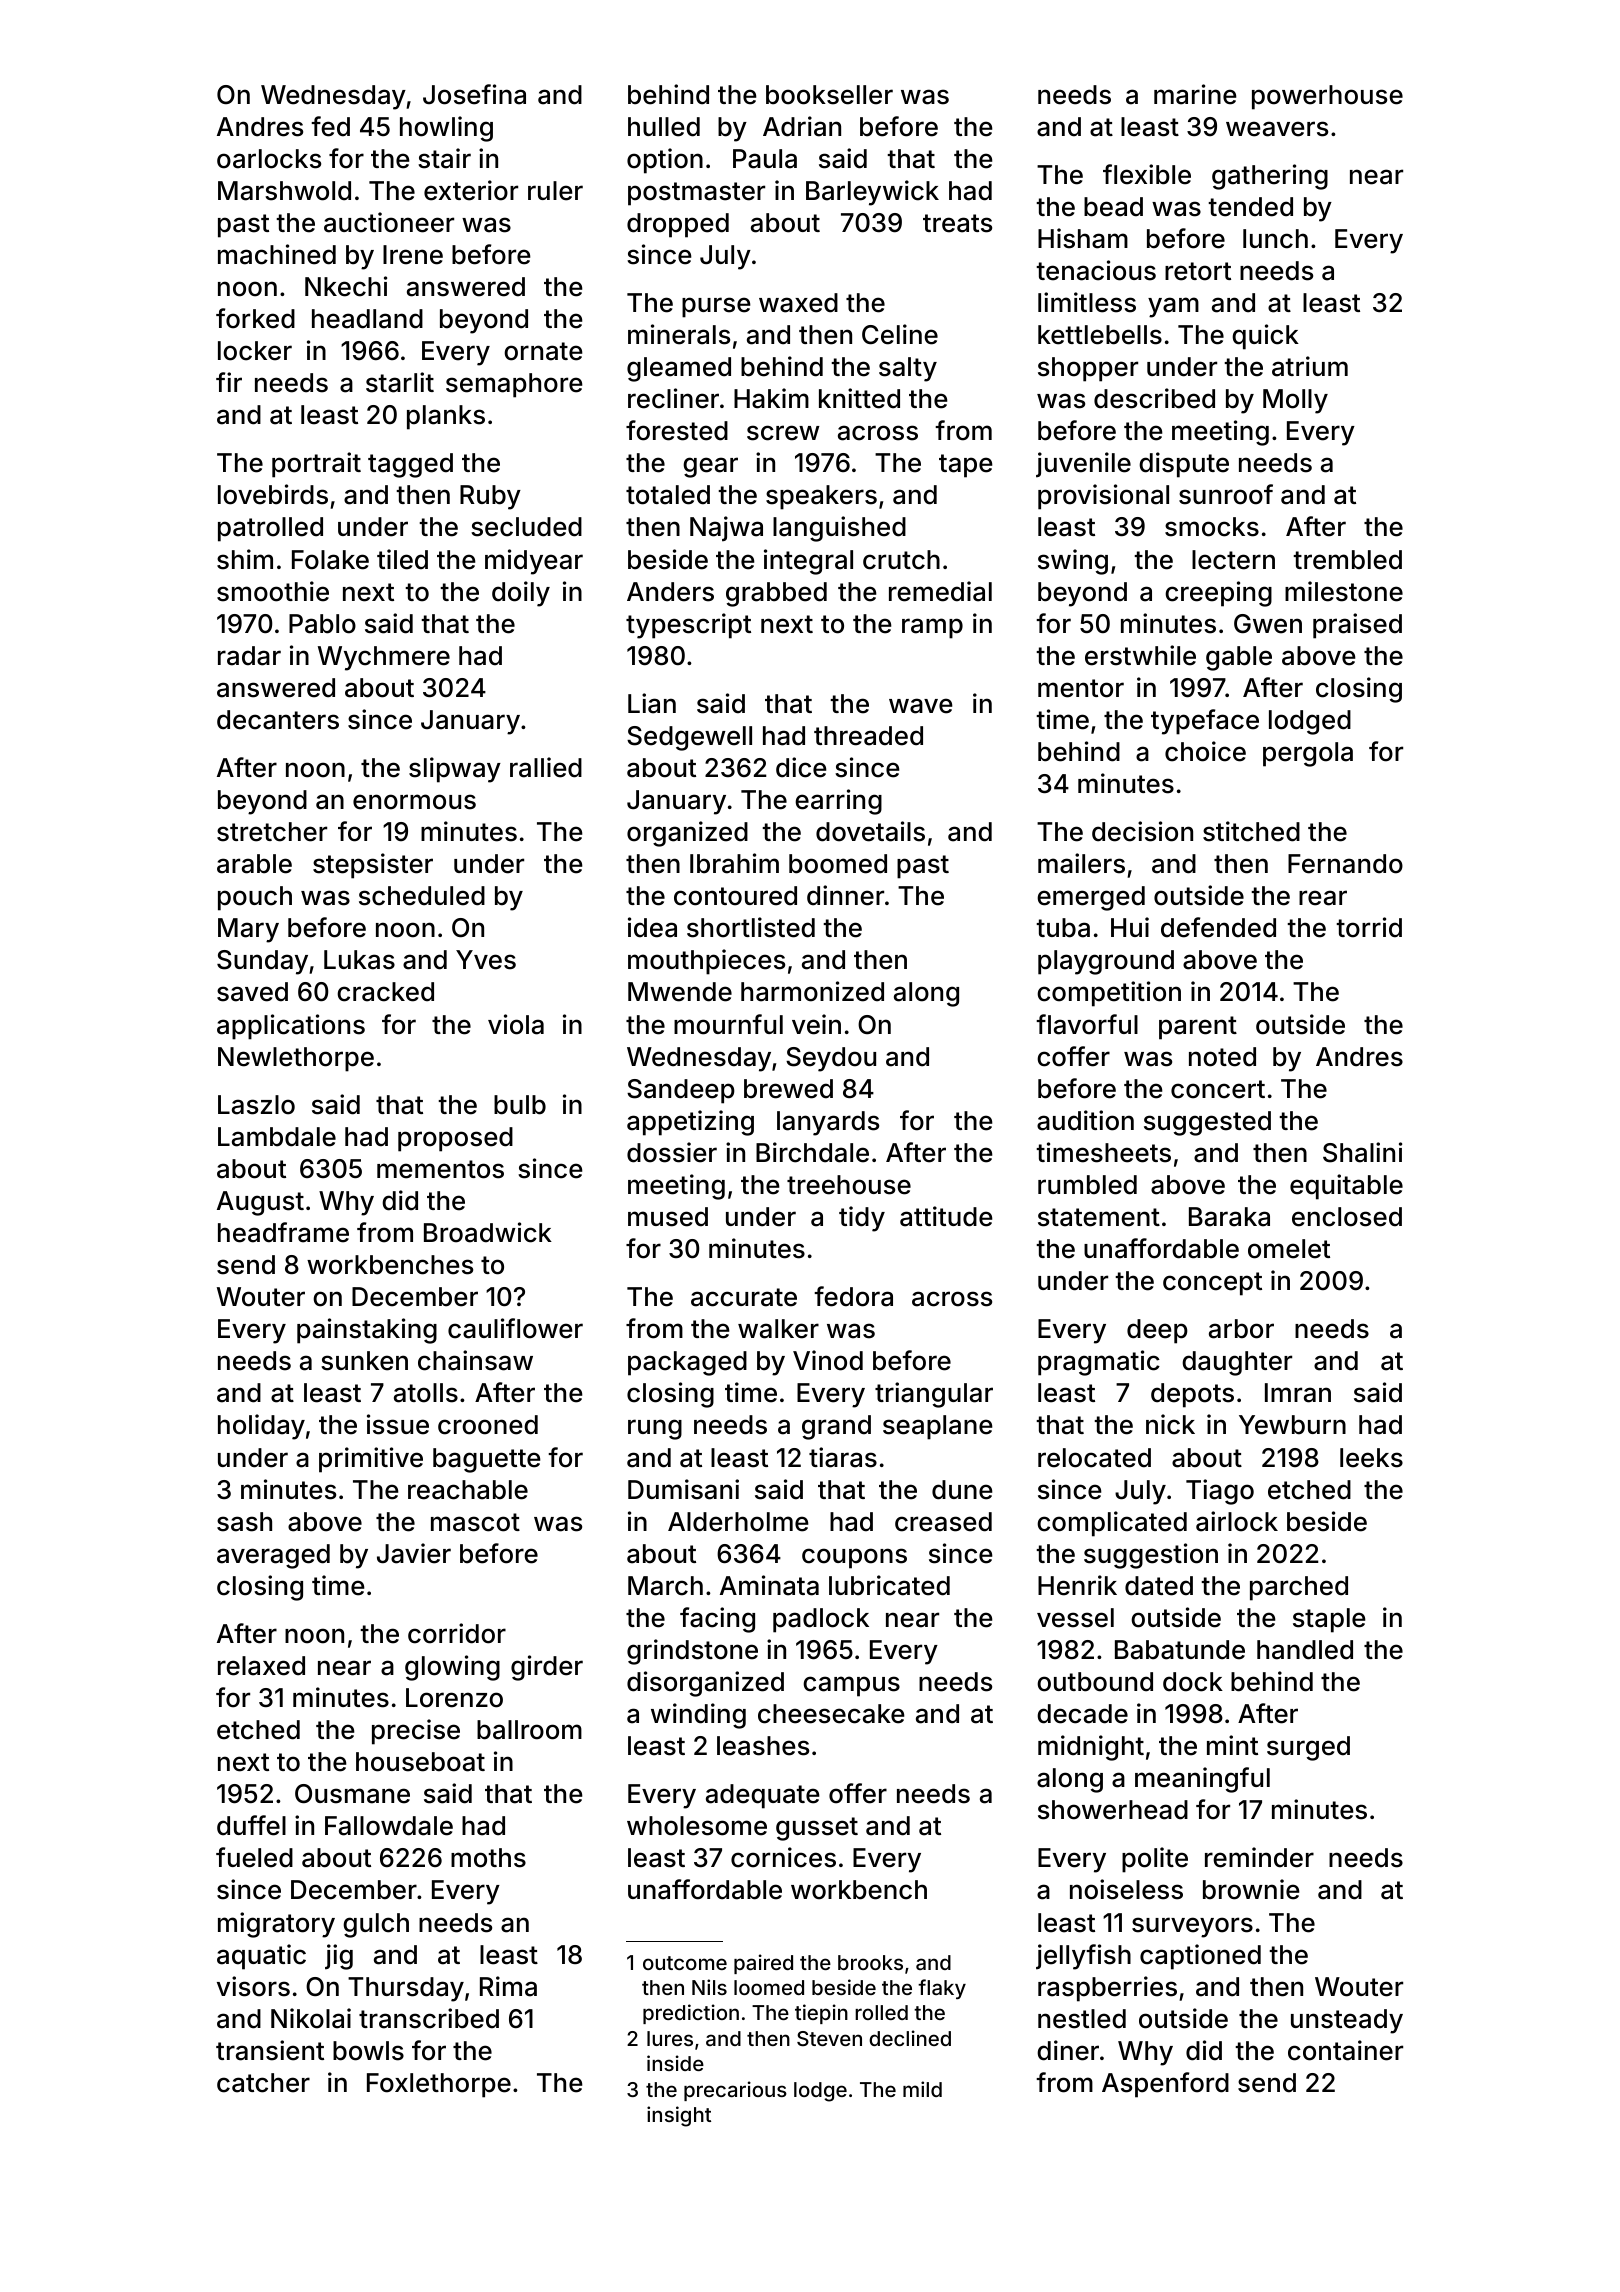  What do you see at coordinates (1327, 97) in the screenshot?
I see `powerhouse` at bounding box center [1327, 97].
